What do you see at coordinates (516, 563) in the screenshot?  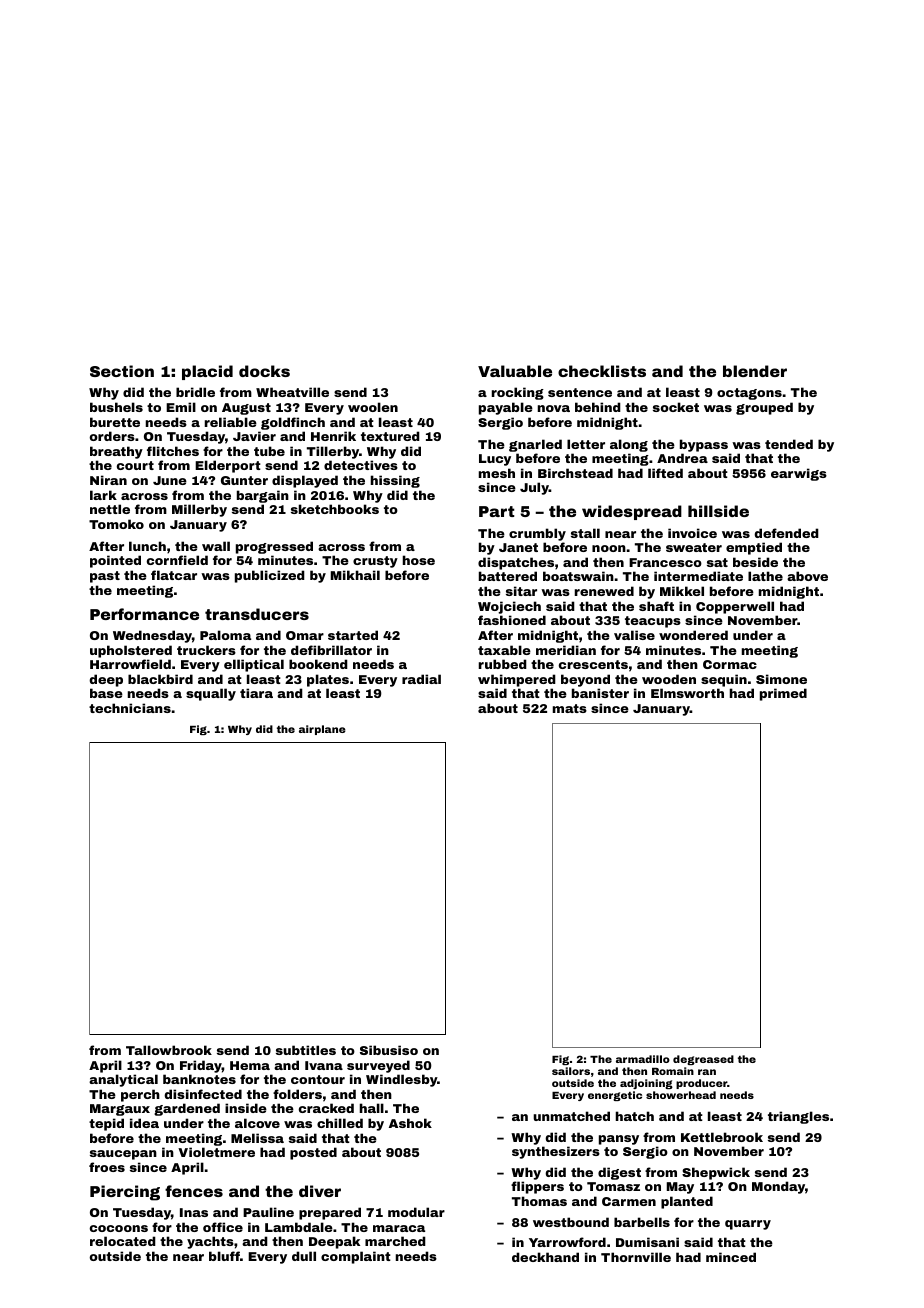 I see `dispatches` at bounding box center [516, 563].
